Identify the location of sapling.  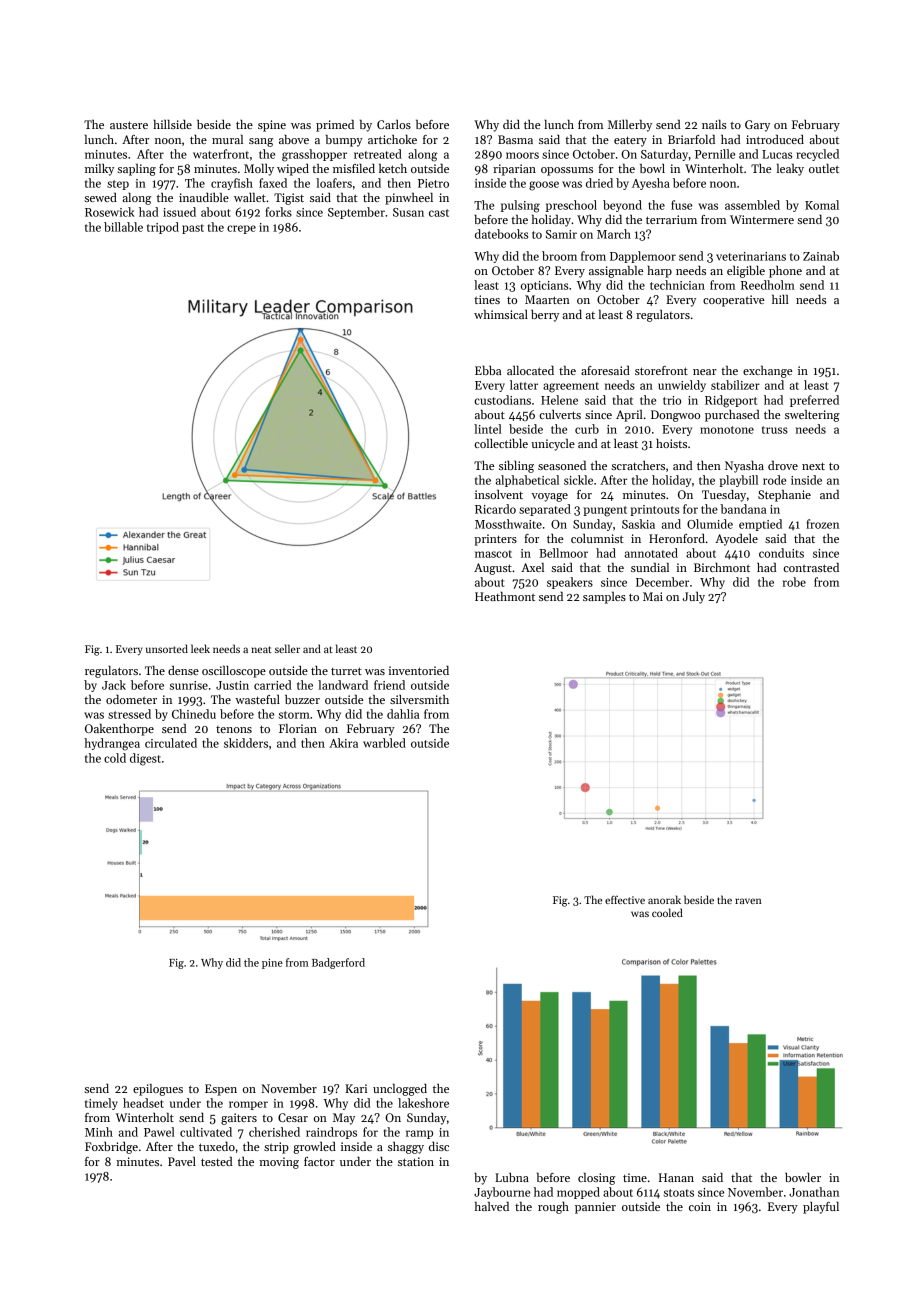
(136, 170).
